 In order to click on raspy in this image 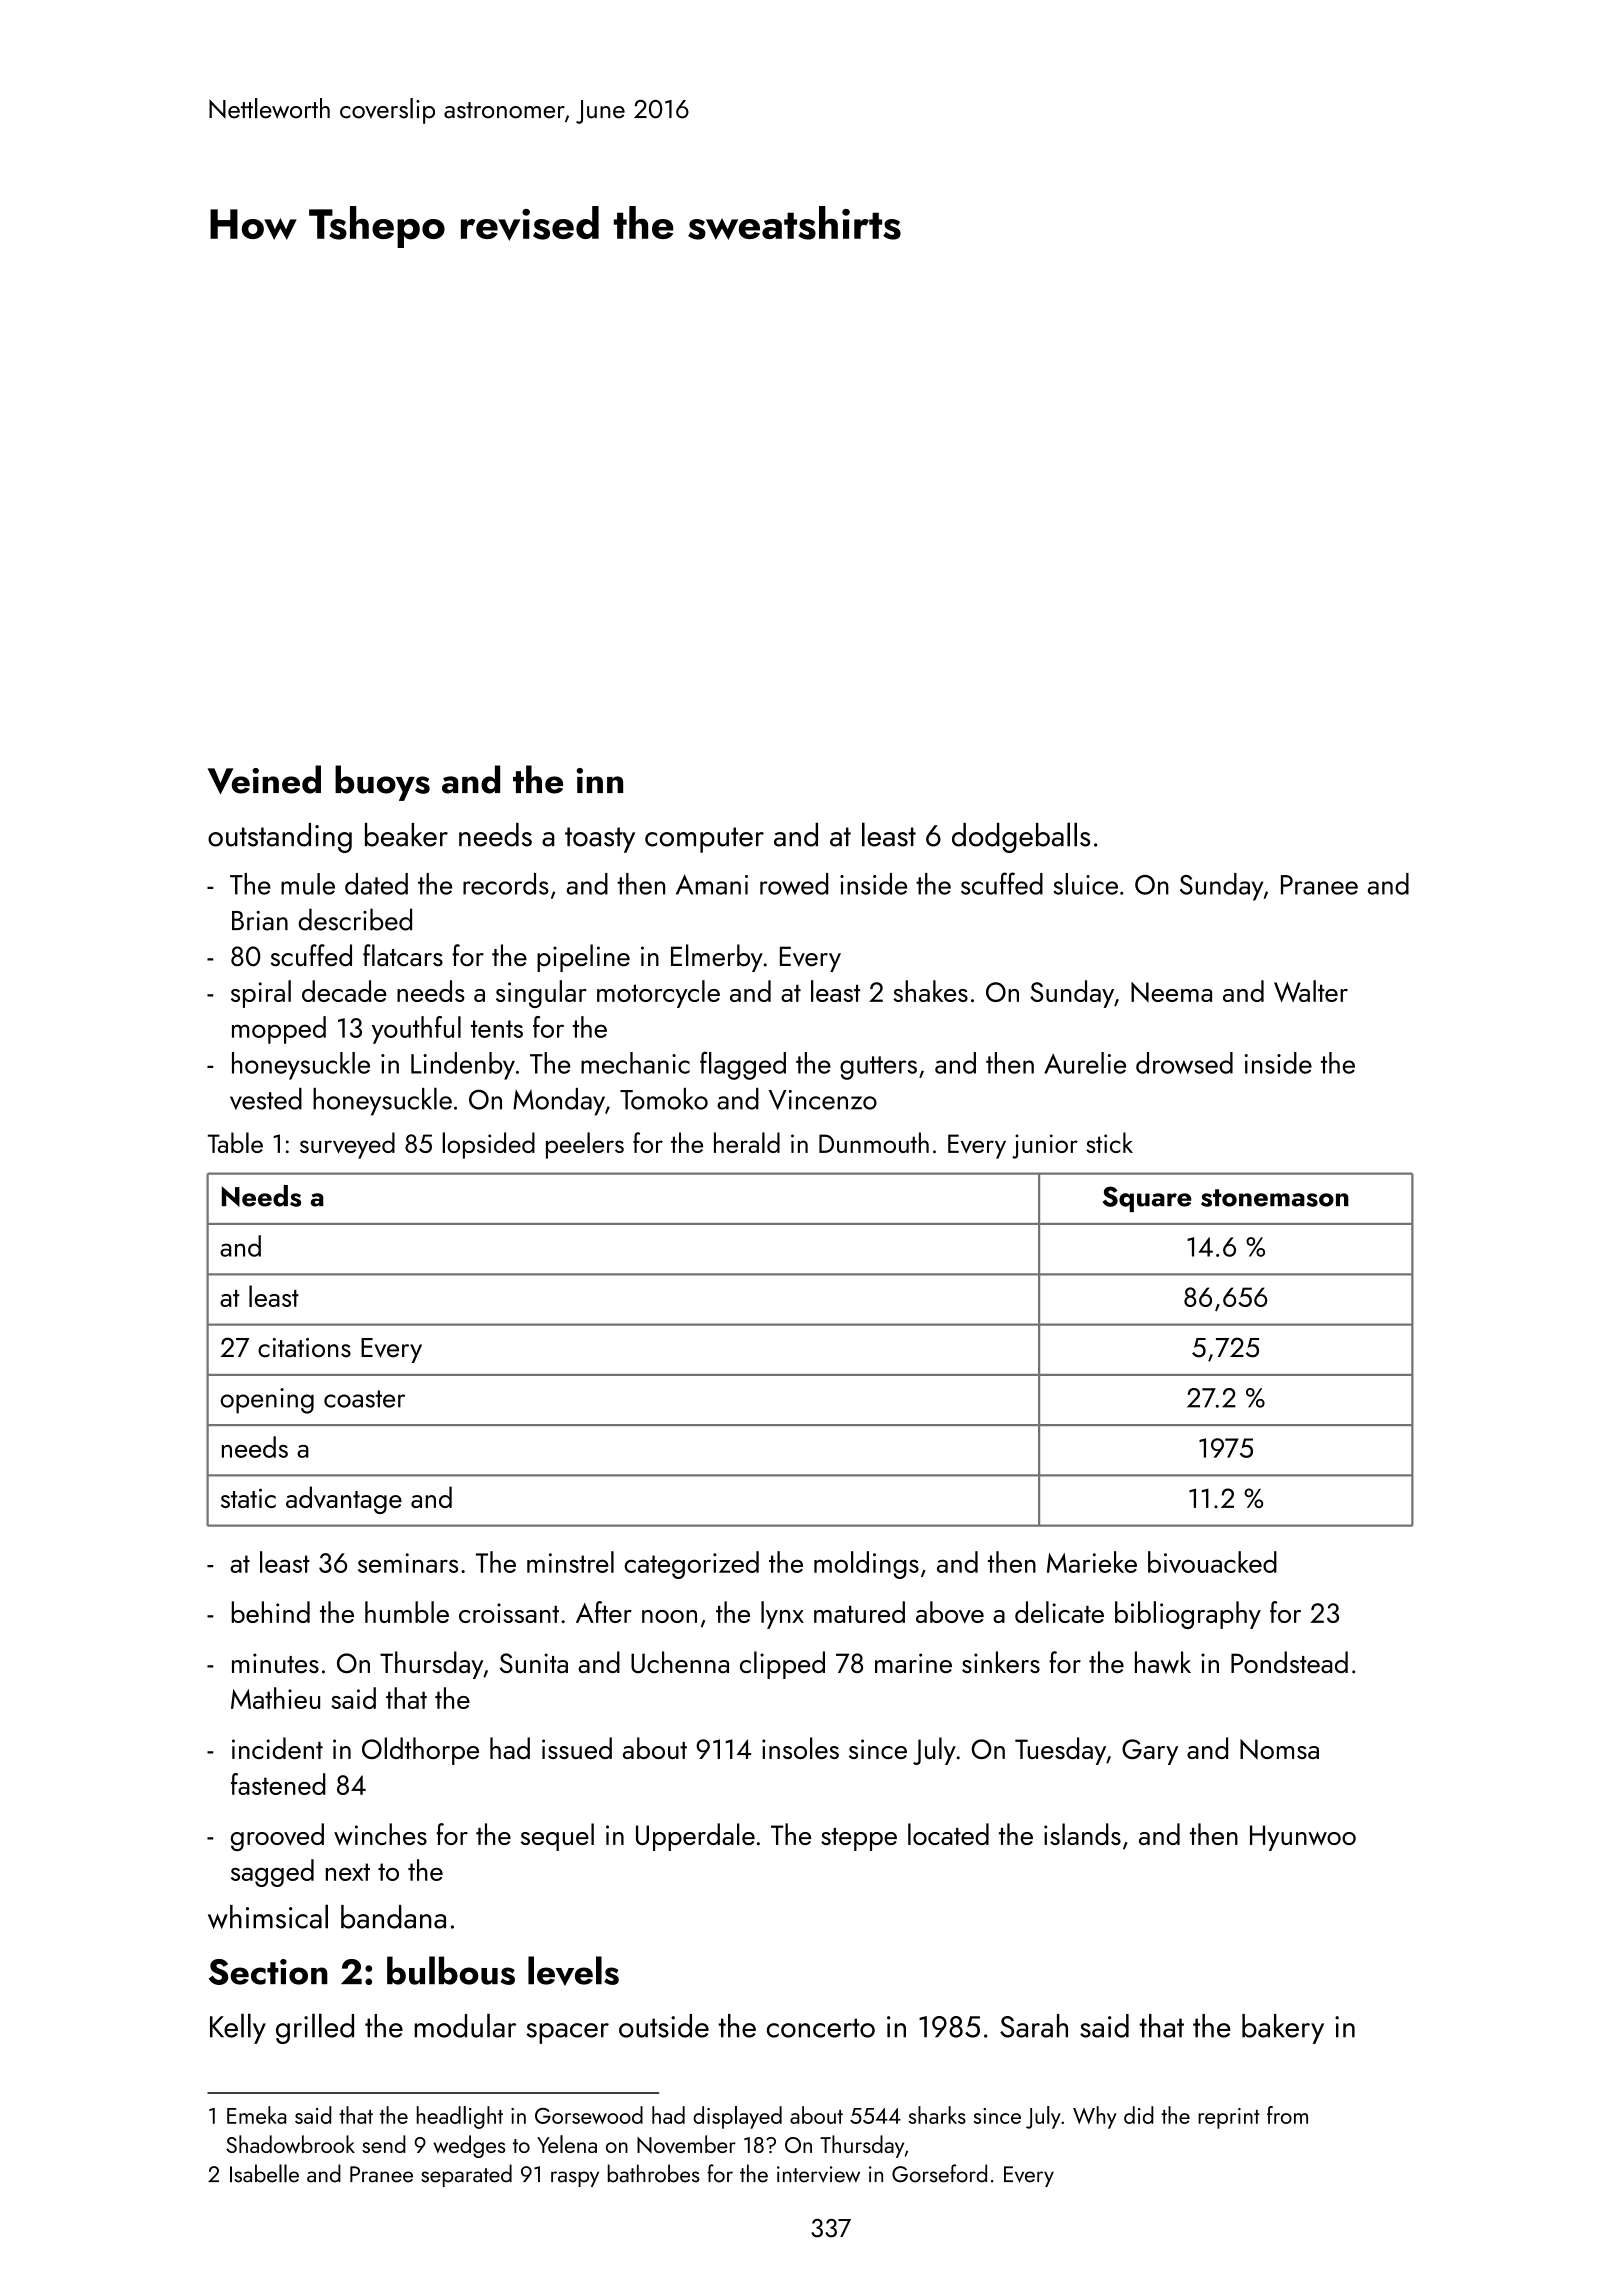, I will do `click(575, 2179)`.
